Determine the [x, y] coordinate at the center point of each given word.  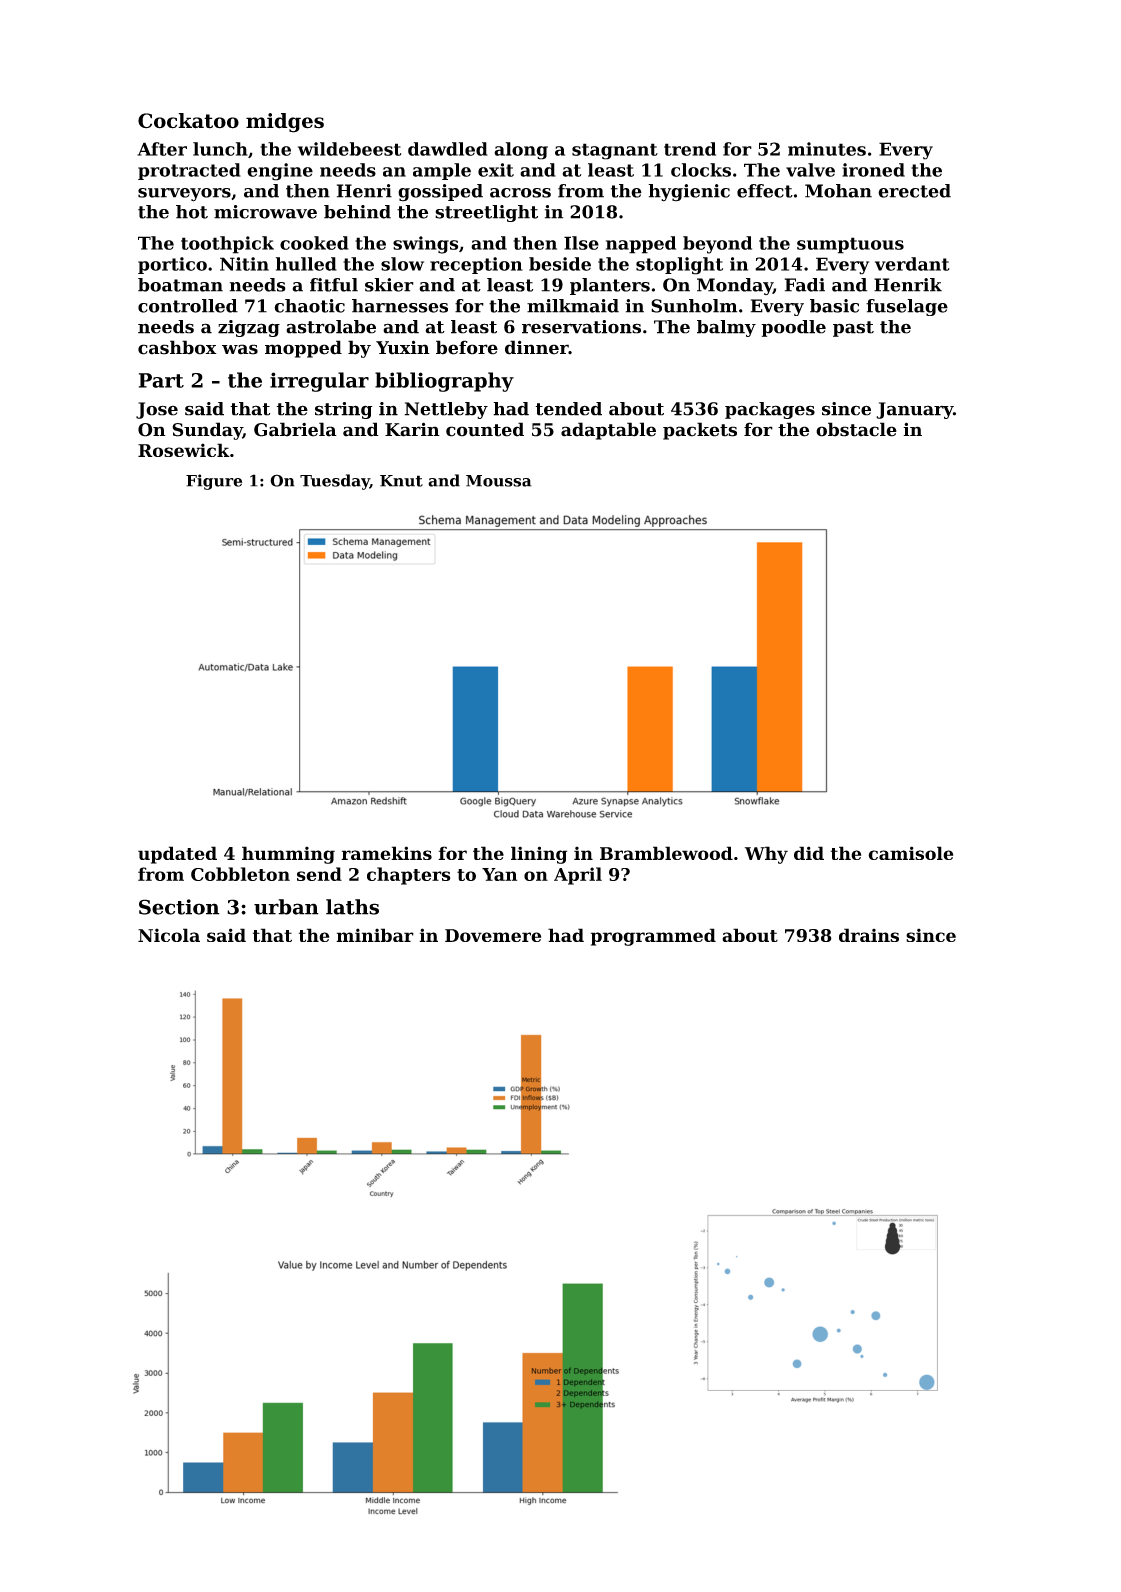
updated [177, 855]
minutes [827, 149]
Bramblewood [666, 853]
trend [690, 149]
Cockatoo [188, 121]
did [809, 853]
